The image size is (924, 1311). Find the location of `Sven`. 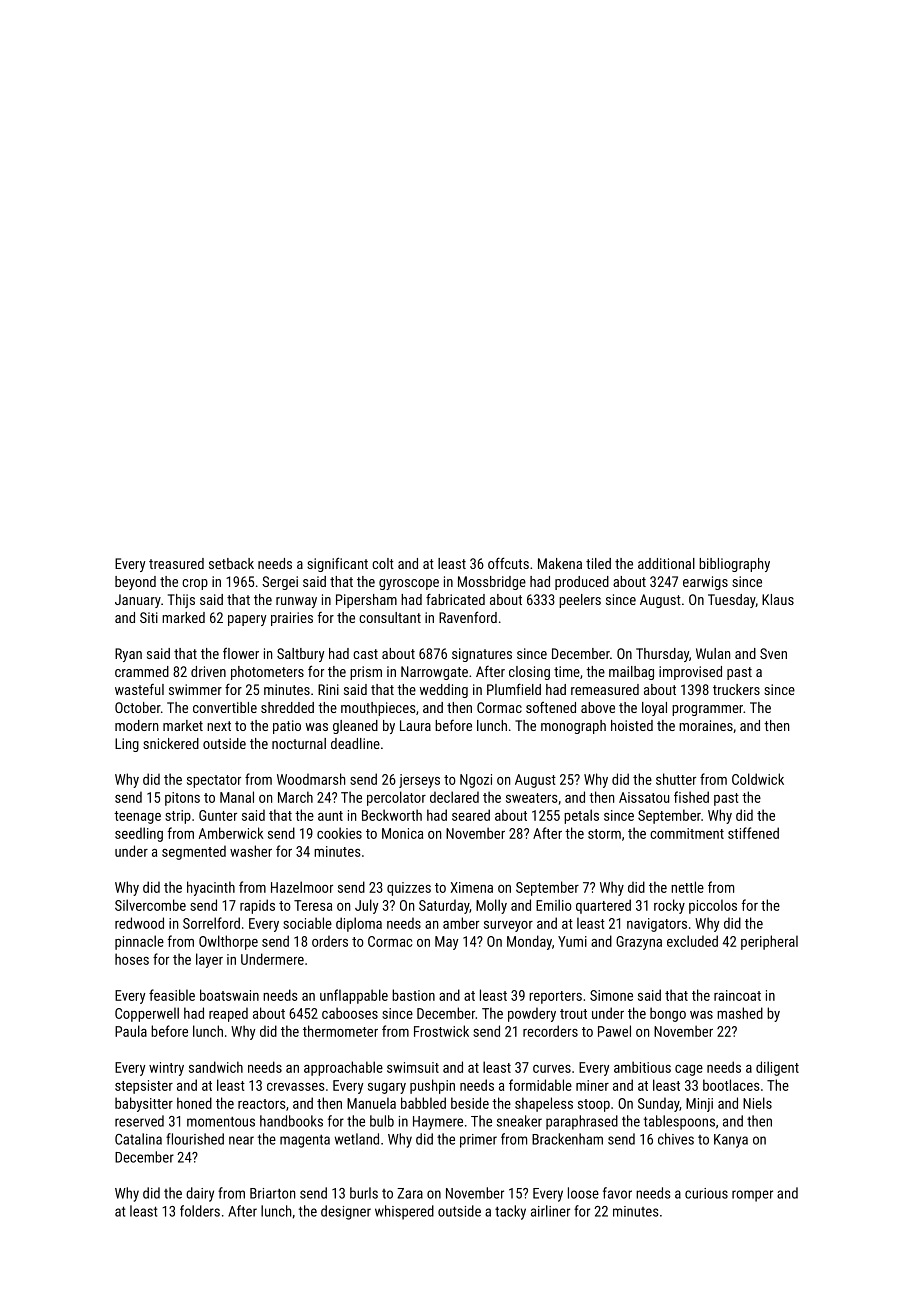

Sven is located at coordinates (773, 653).
